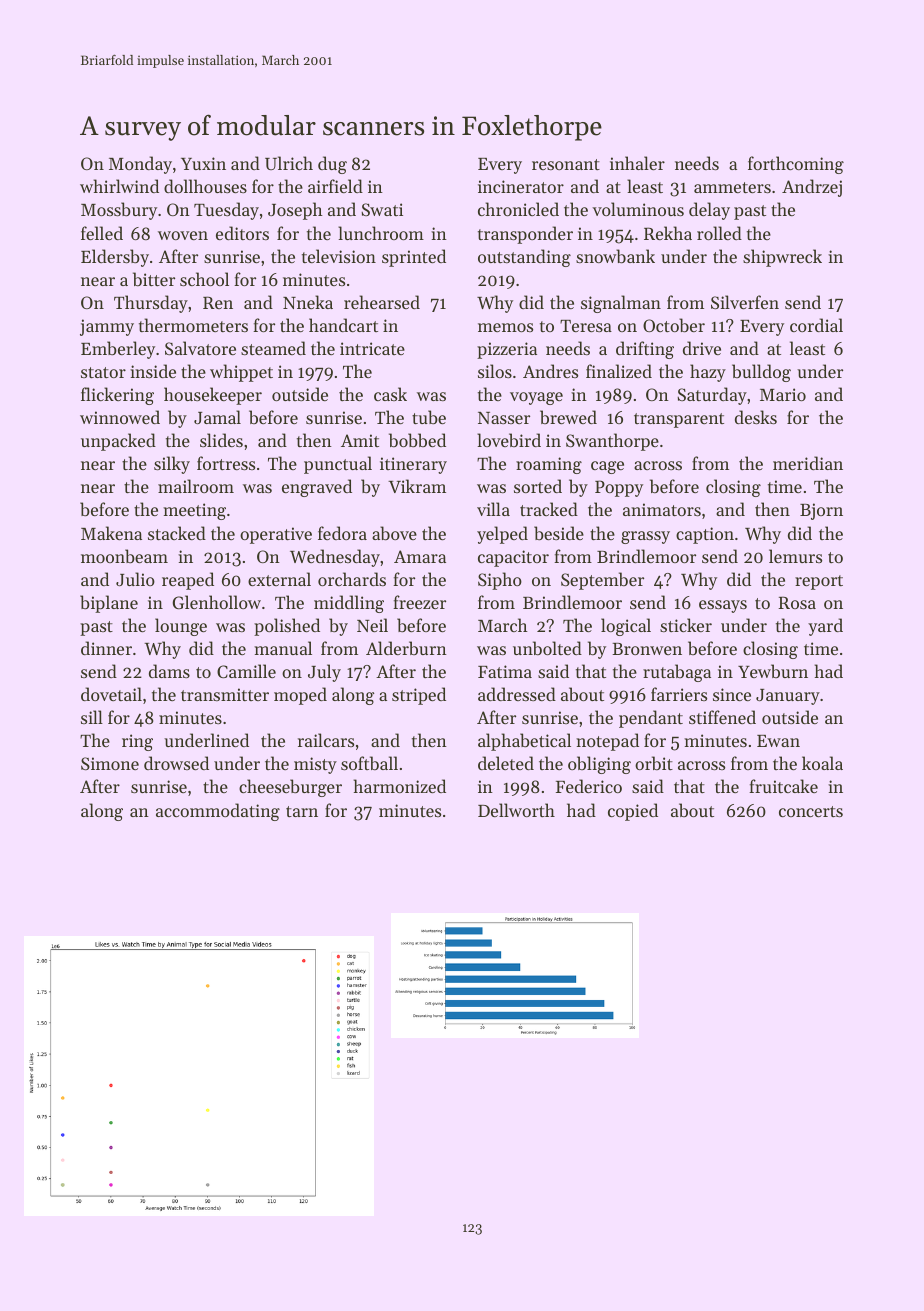 The height and width of the page is (1311, 924). What do you see at coordinates (290, 788) in the page?
I see `cheeseburger` at bounding box center [290, 788].
